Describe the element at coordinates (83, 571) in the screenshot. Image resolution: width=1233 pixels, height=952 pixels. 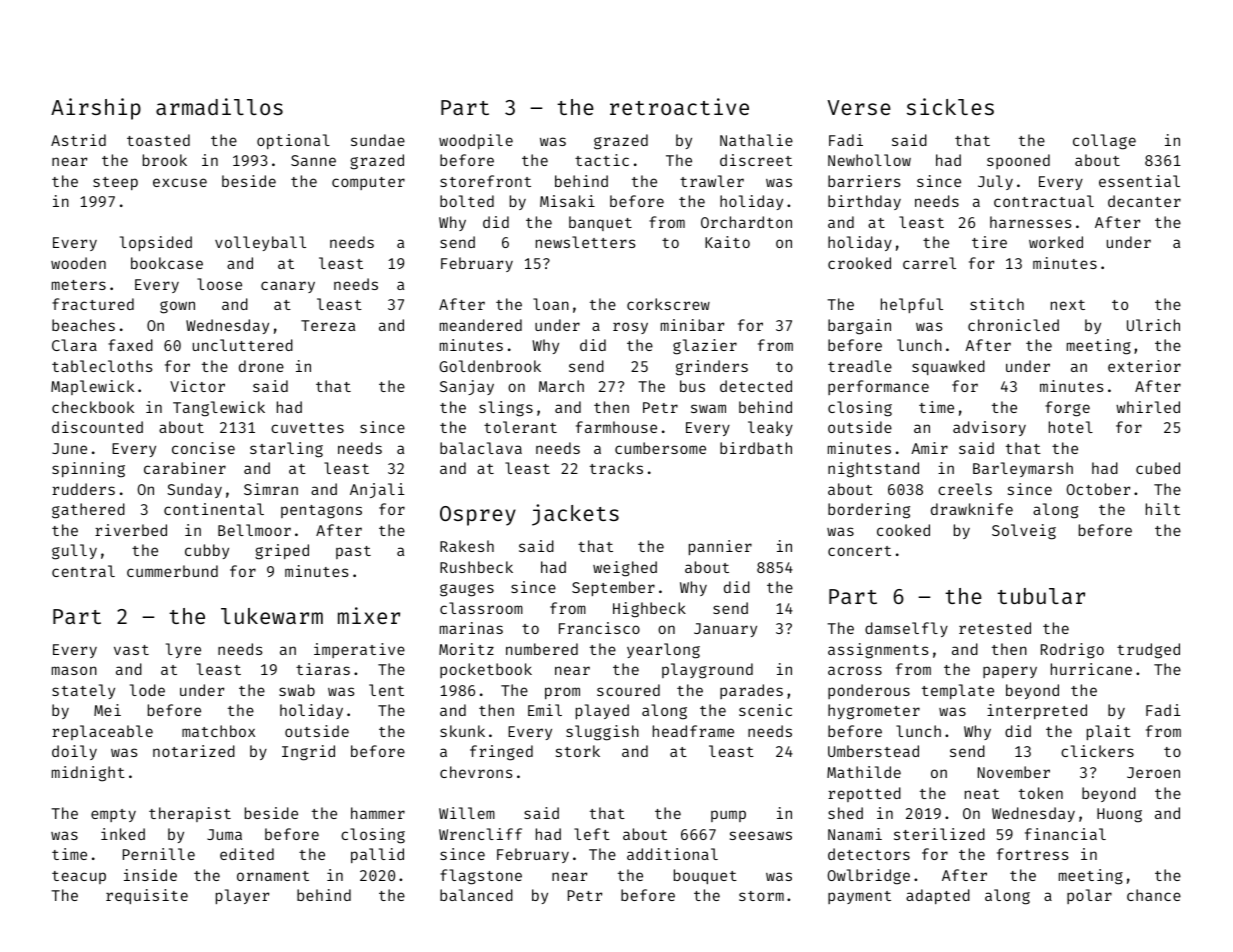
I see `central` at that location.
